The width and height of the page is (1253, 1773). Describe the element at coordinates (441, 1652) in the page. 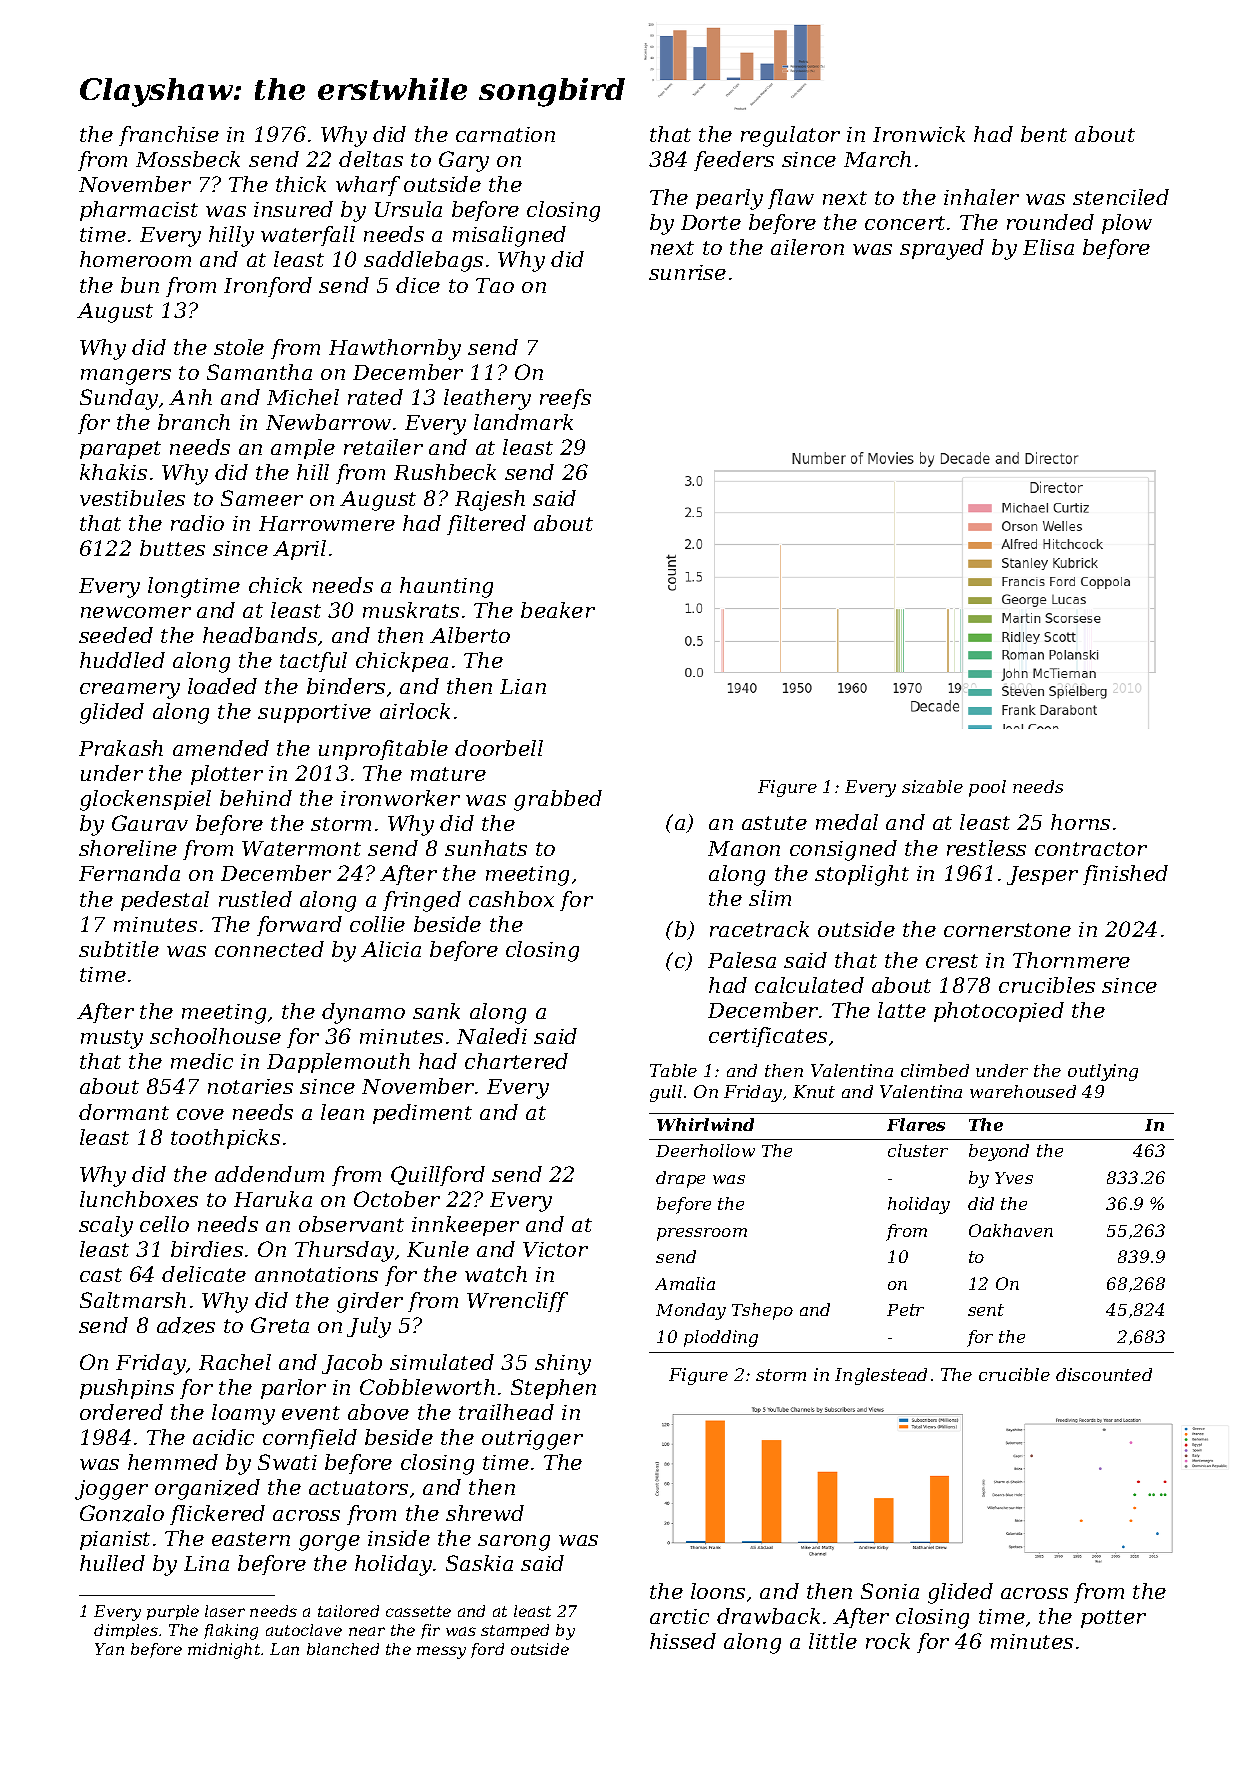

I see `messy` at that location.
